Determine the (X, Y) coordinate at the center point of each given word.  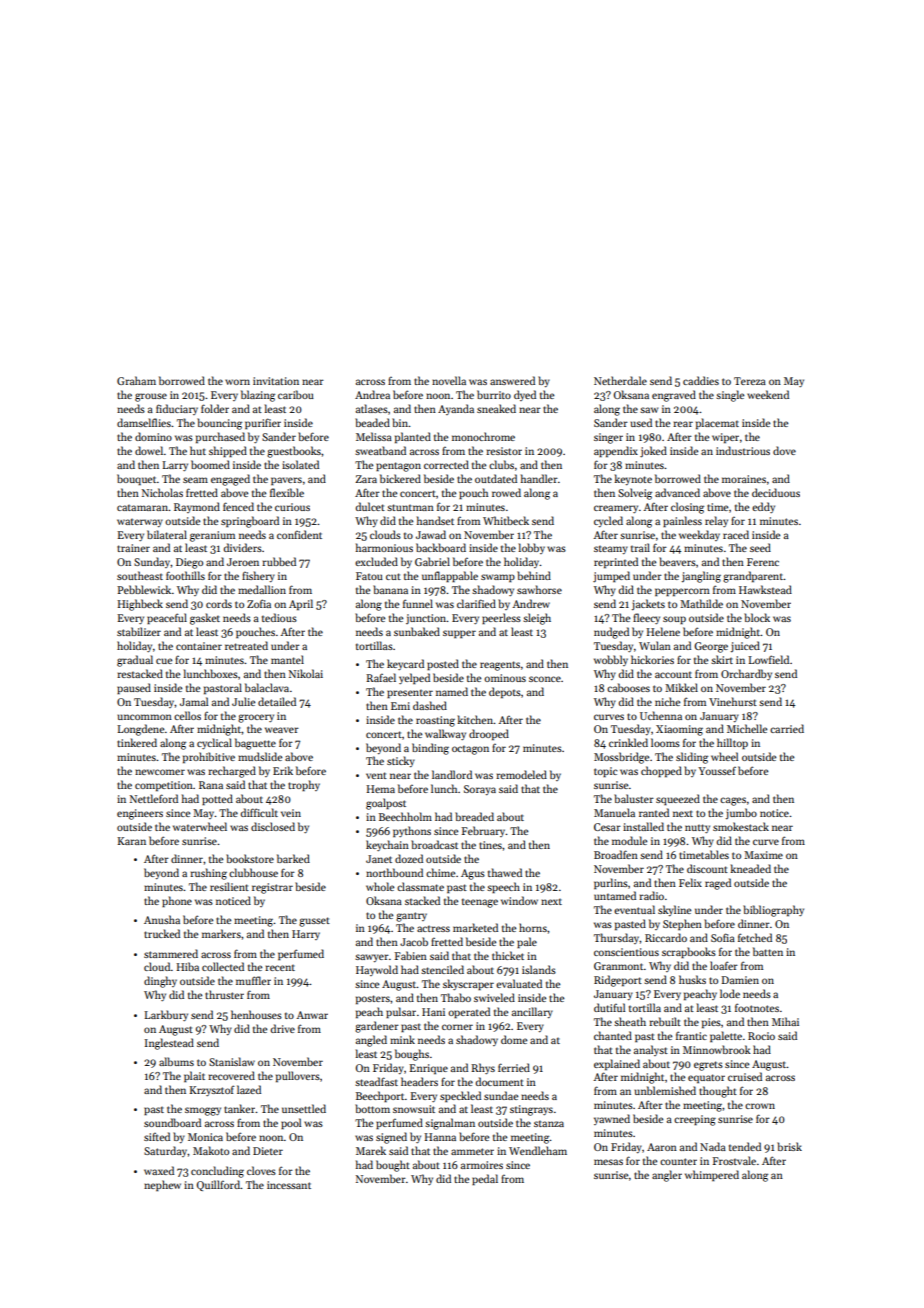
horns (533, 927)
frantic (691, 1035)
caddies (701, 380)
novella (449, 380)
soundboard (172, 1122)
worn (237, 382)
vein (291, 813)
